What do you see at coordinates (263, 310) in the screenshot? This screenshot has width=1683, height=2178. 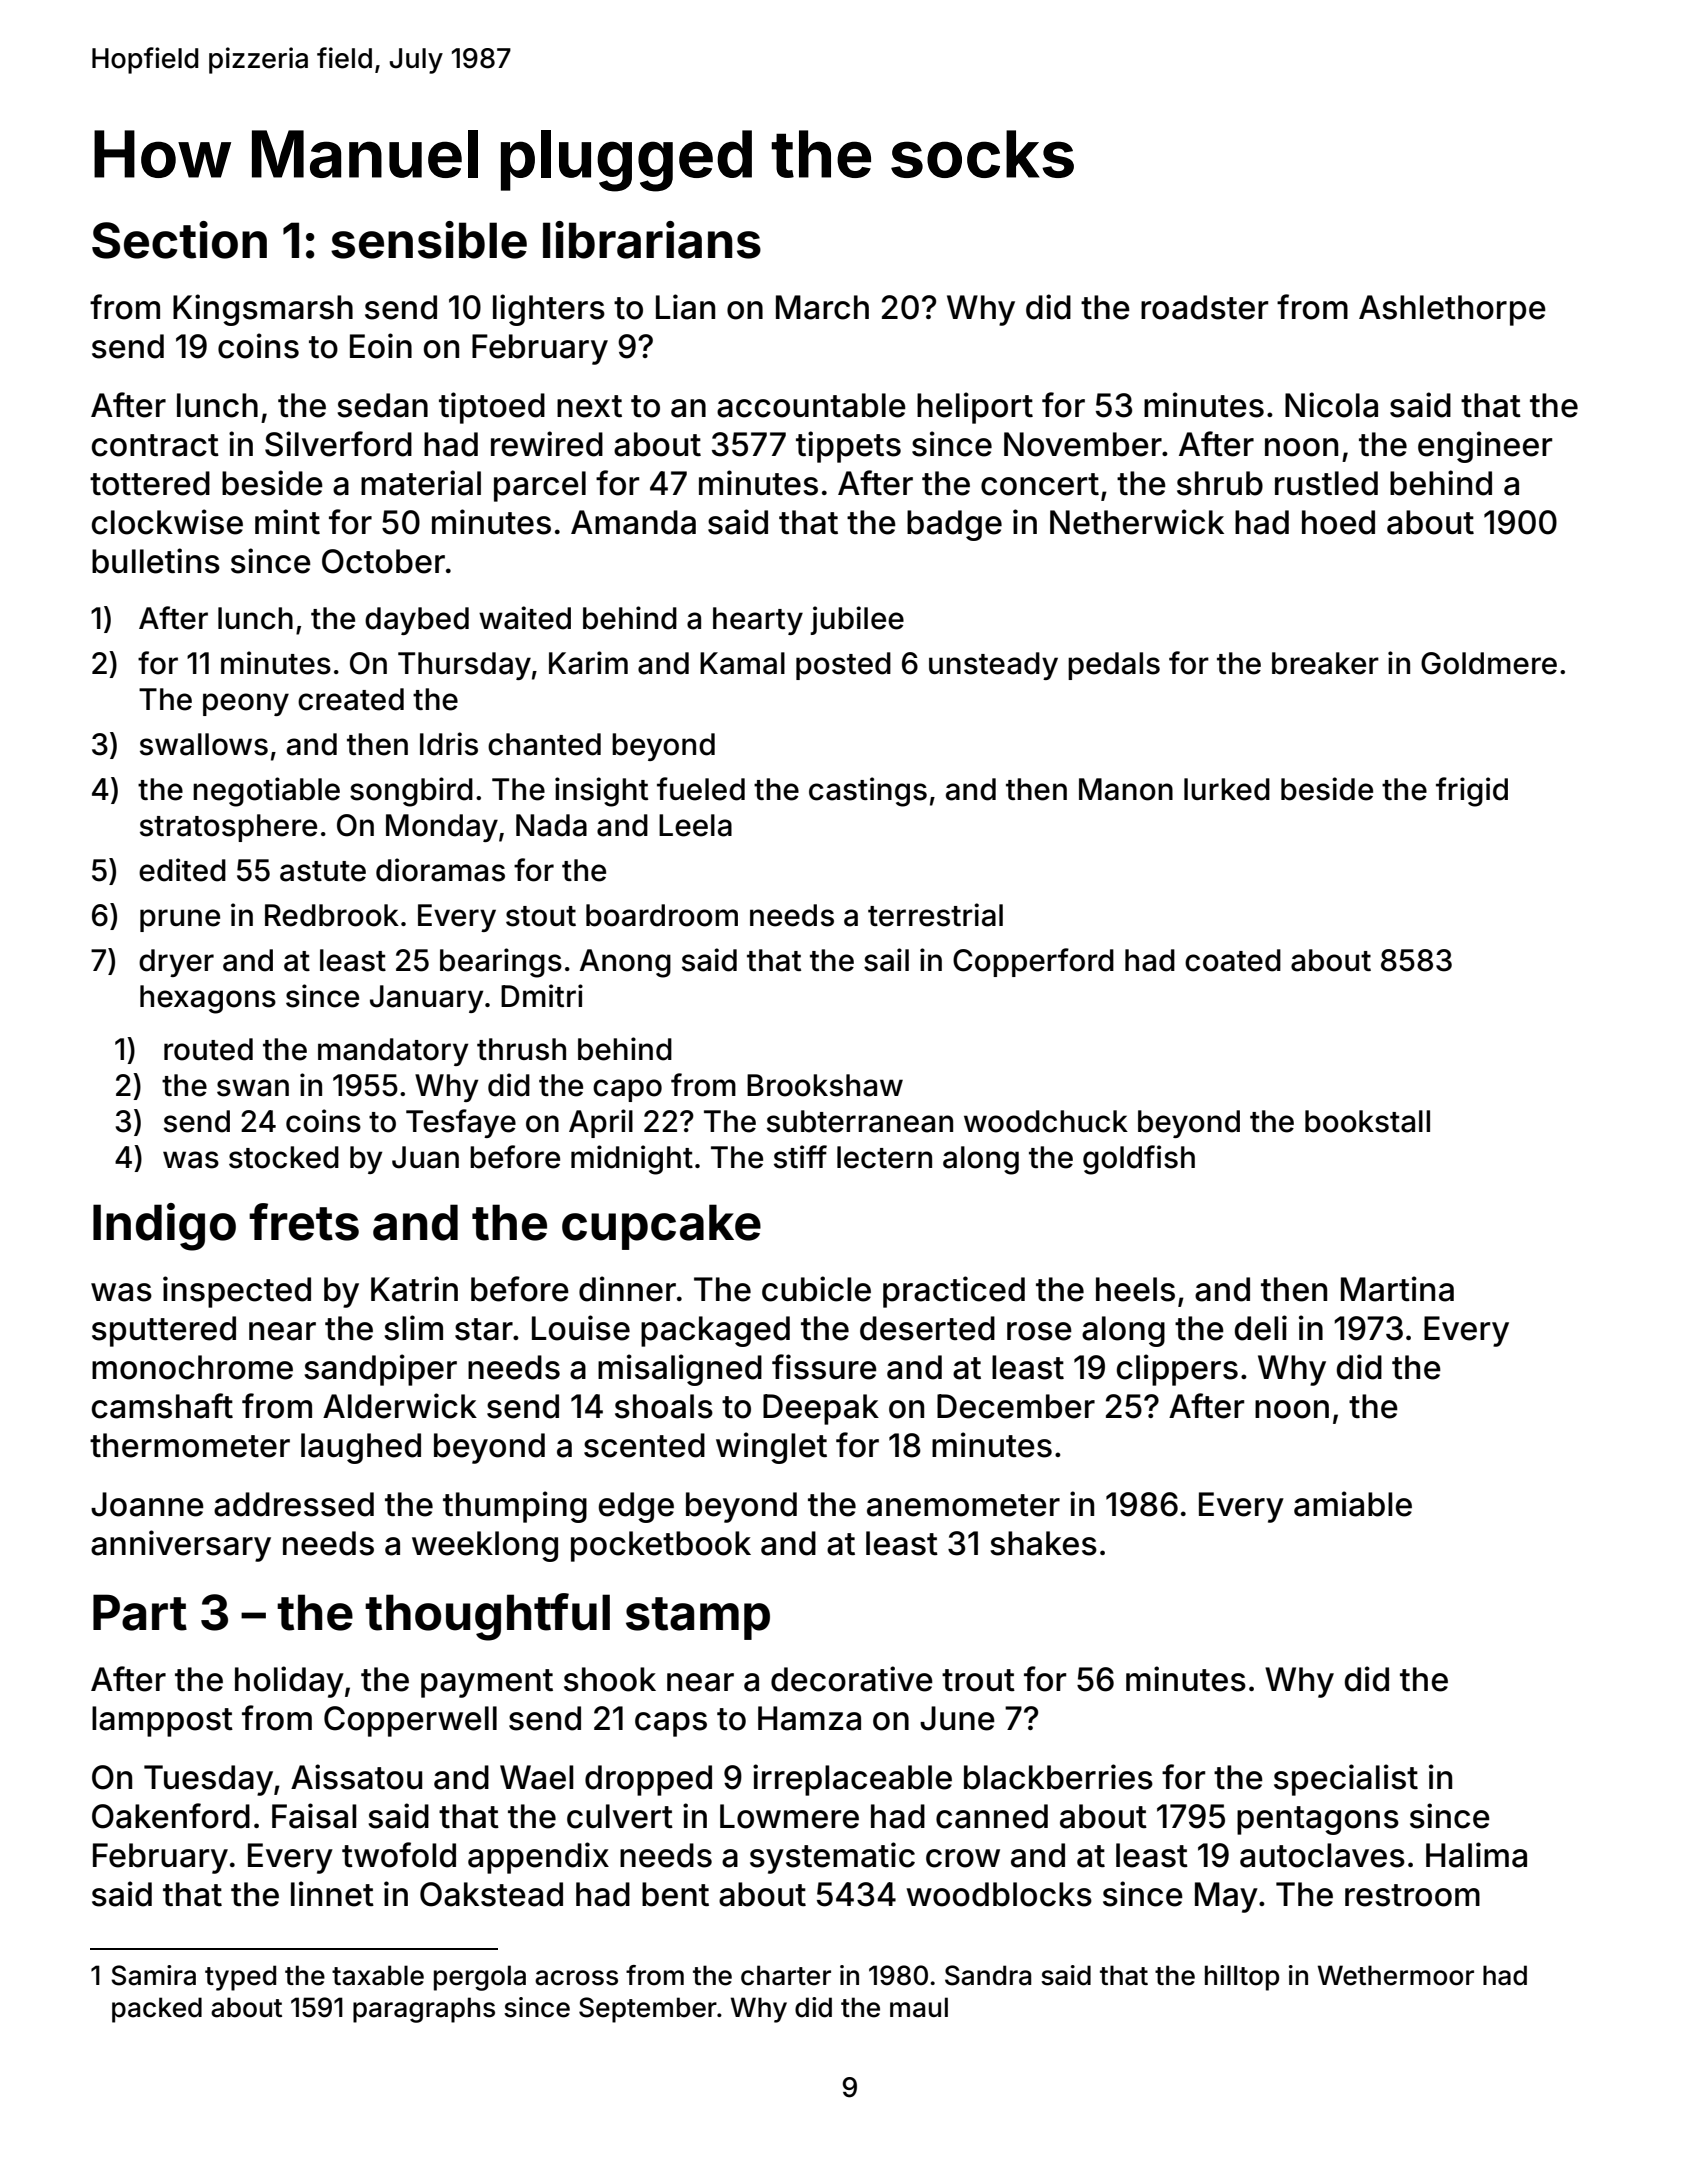 I see `Kingsmarsh` at bounding box center [263, 310].
